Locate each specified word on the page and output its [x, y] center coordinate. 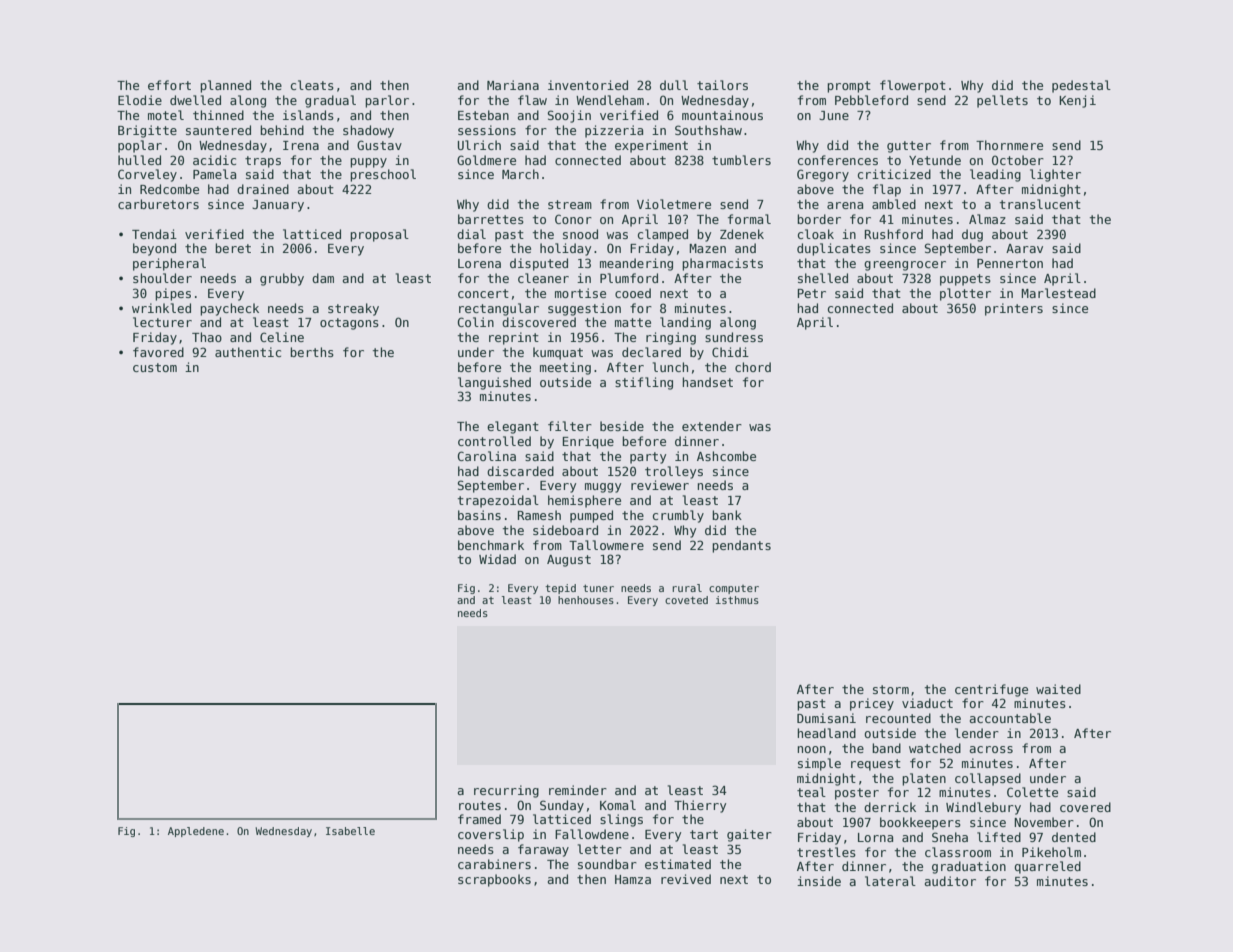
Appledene [196, 832]
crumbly [678, 516]
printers [1014, 309]
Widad [497, 559]
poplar [140, 146]
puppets [965, 280]
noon [811, 749]
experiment [651, 146]
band [886, 748]
